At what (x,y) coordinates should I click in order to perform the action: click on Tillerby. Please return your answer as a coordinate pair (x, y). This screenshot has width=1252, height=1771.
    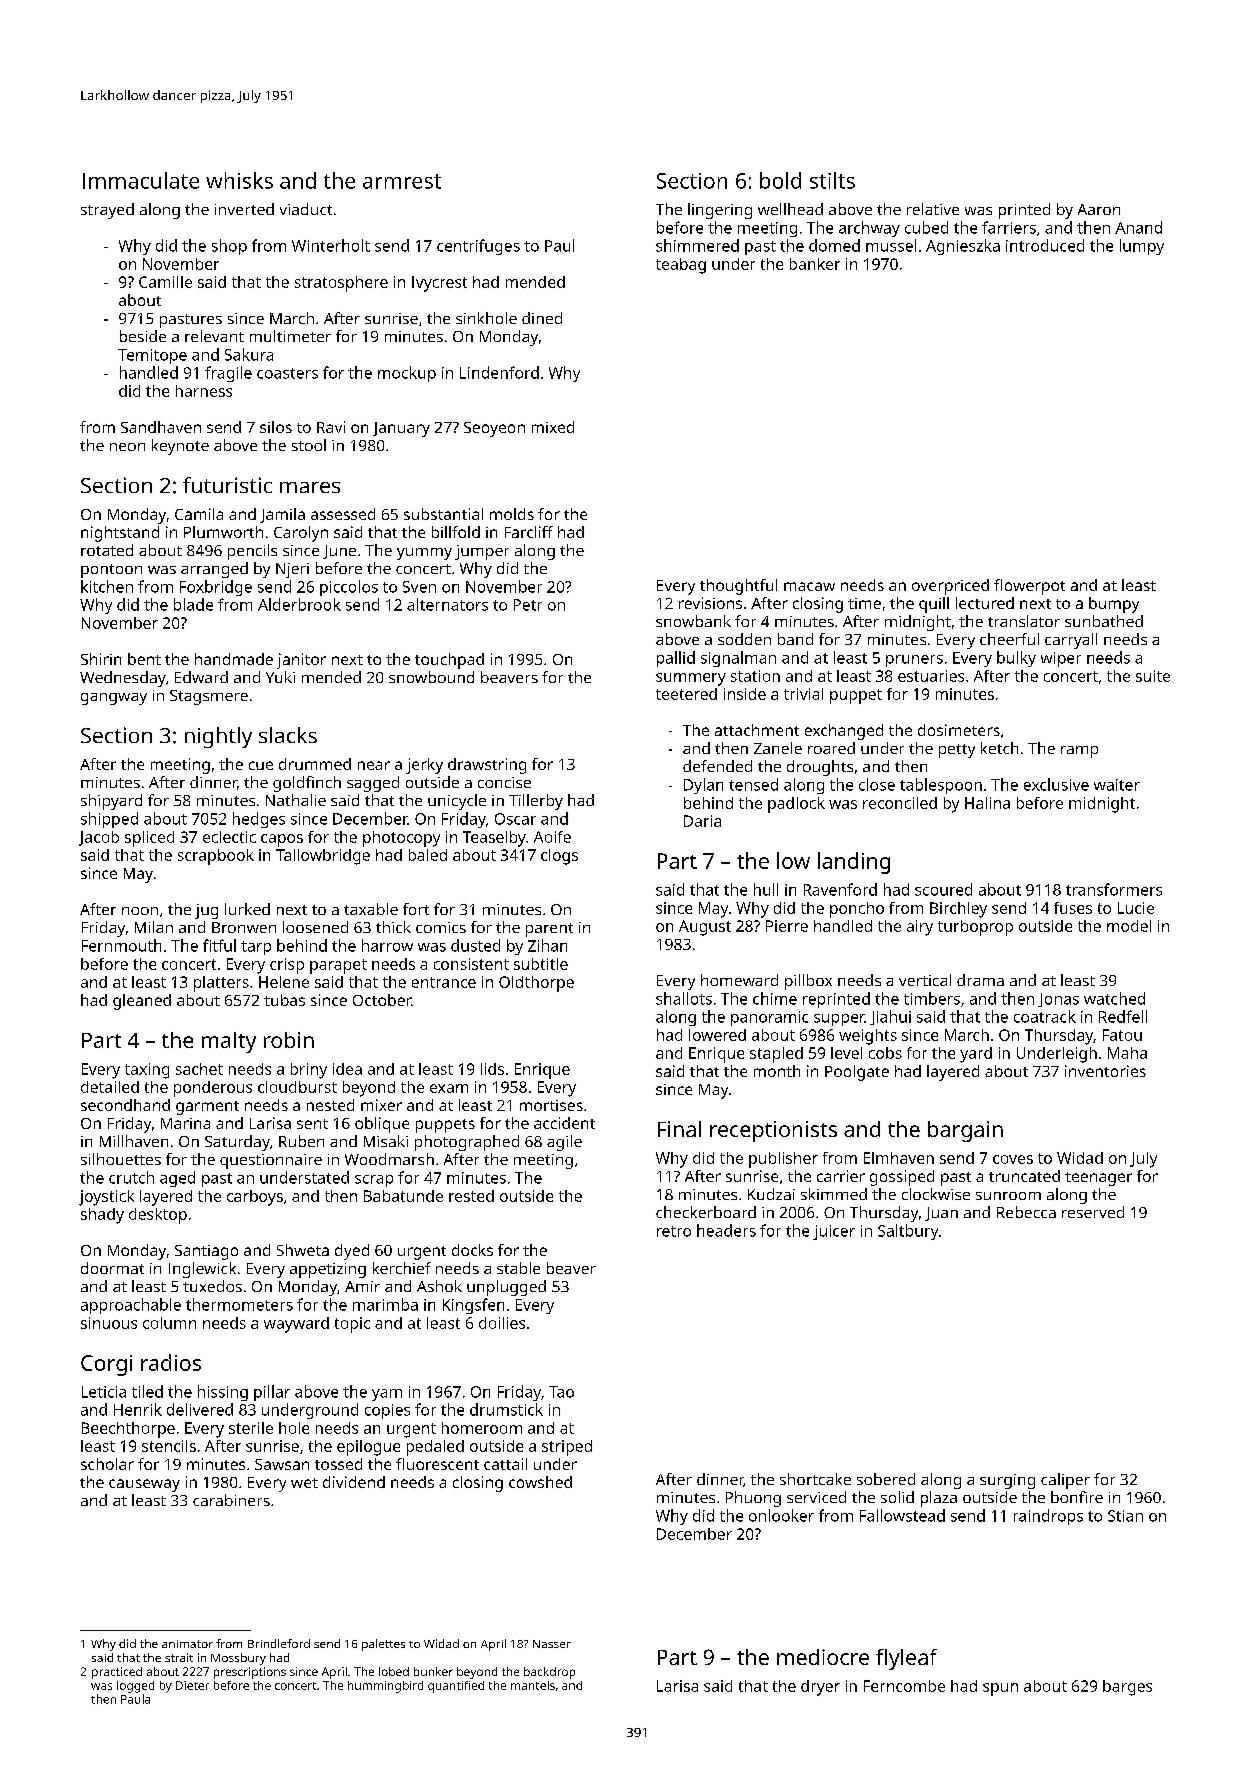
    Looking at the image, I should click on (536, 802).
